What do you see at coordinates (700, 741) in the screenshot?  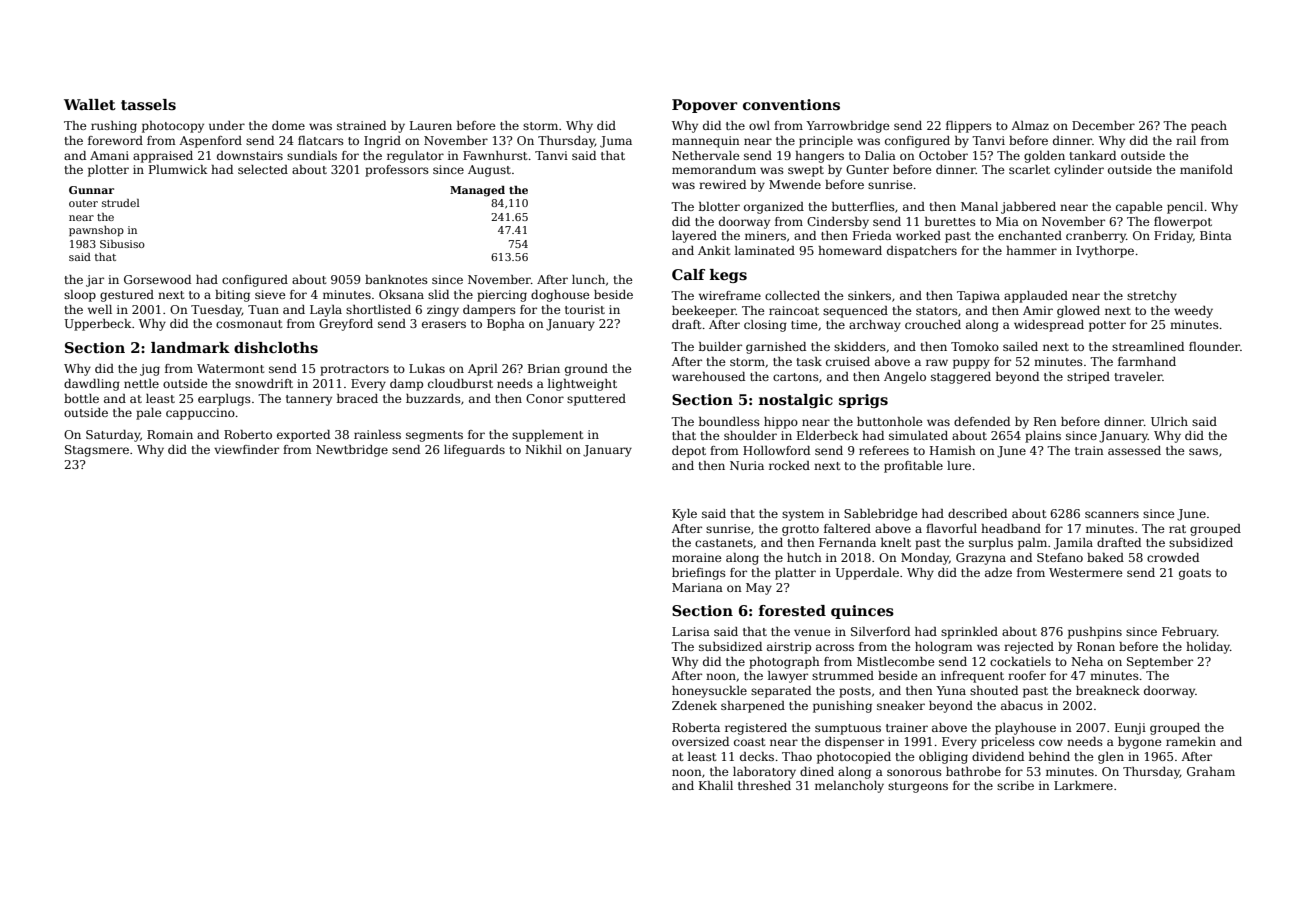 I see `oversized` at bounding box center [700, 741].
